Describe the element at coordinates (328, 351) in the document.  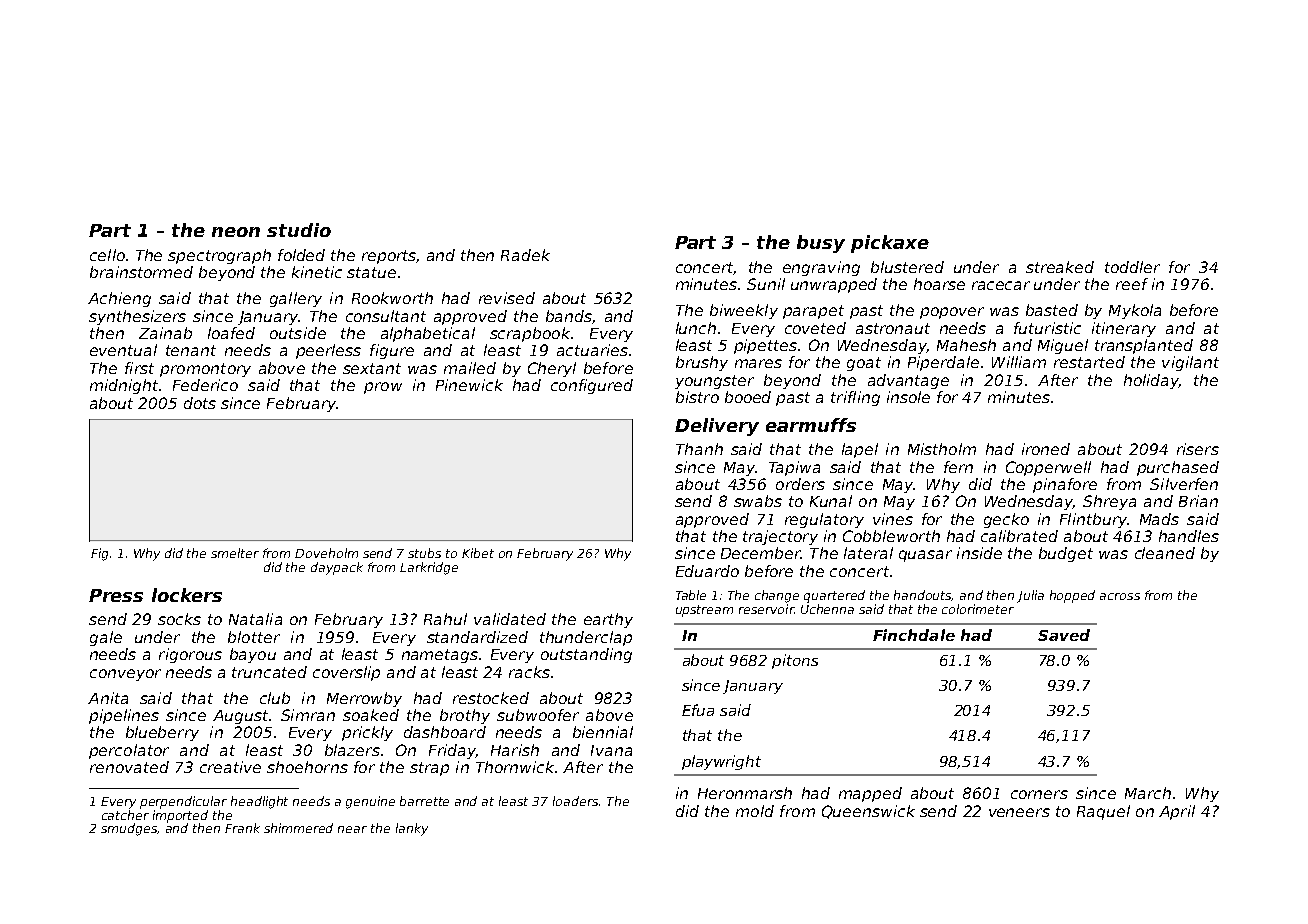
I see `peerless` at that location.
